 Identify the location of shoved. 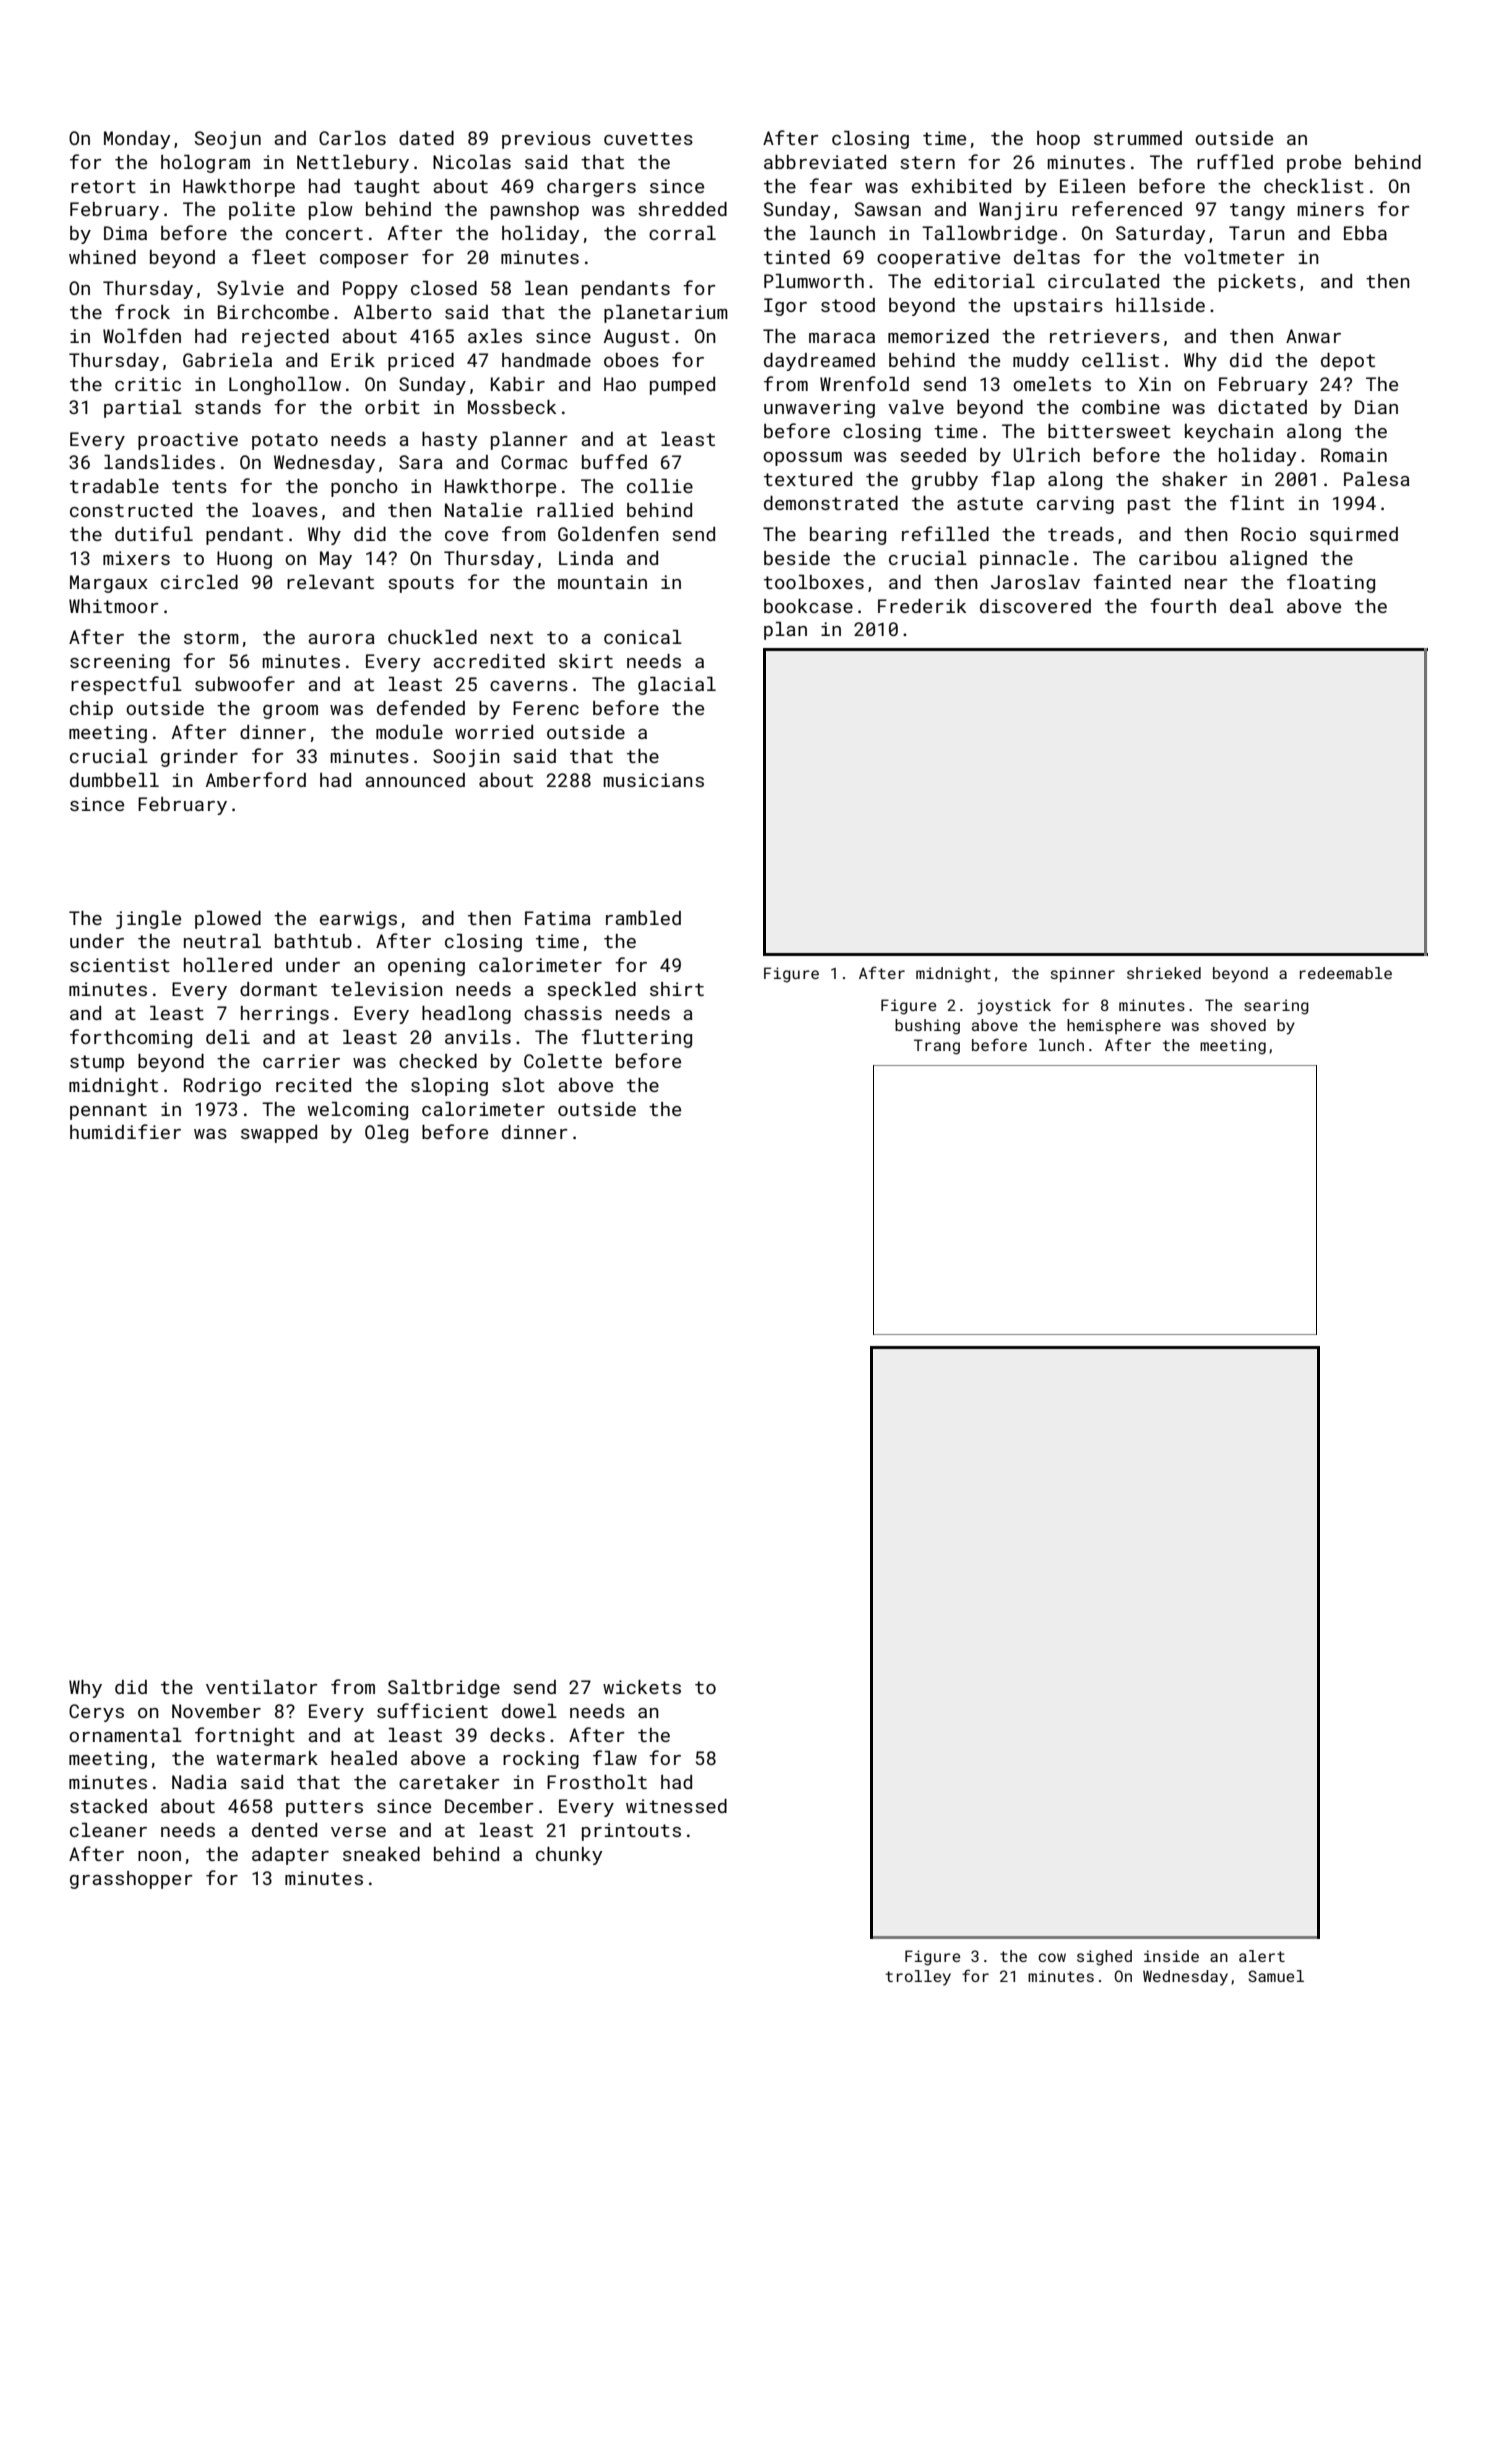
(1238, 1025).
